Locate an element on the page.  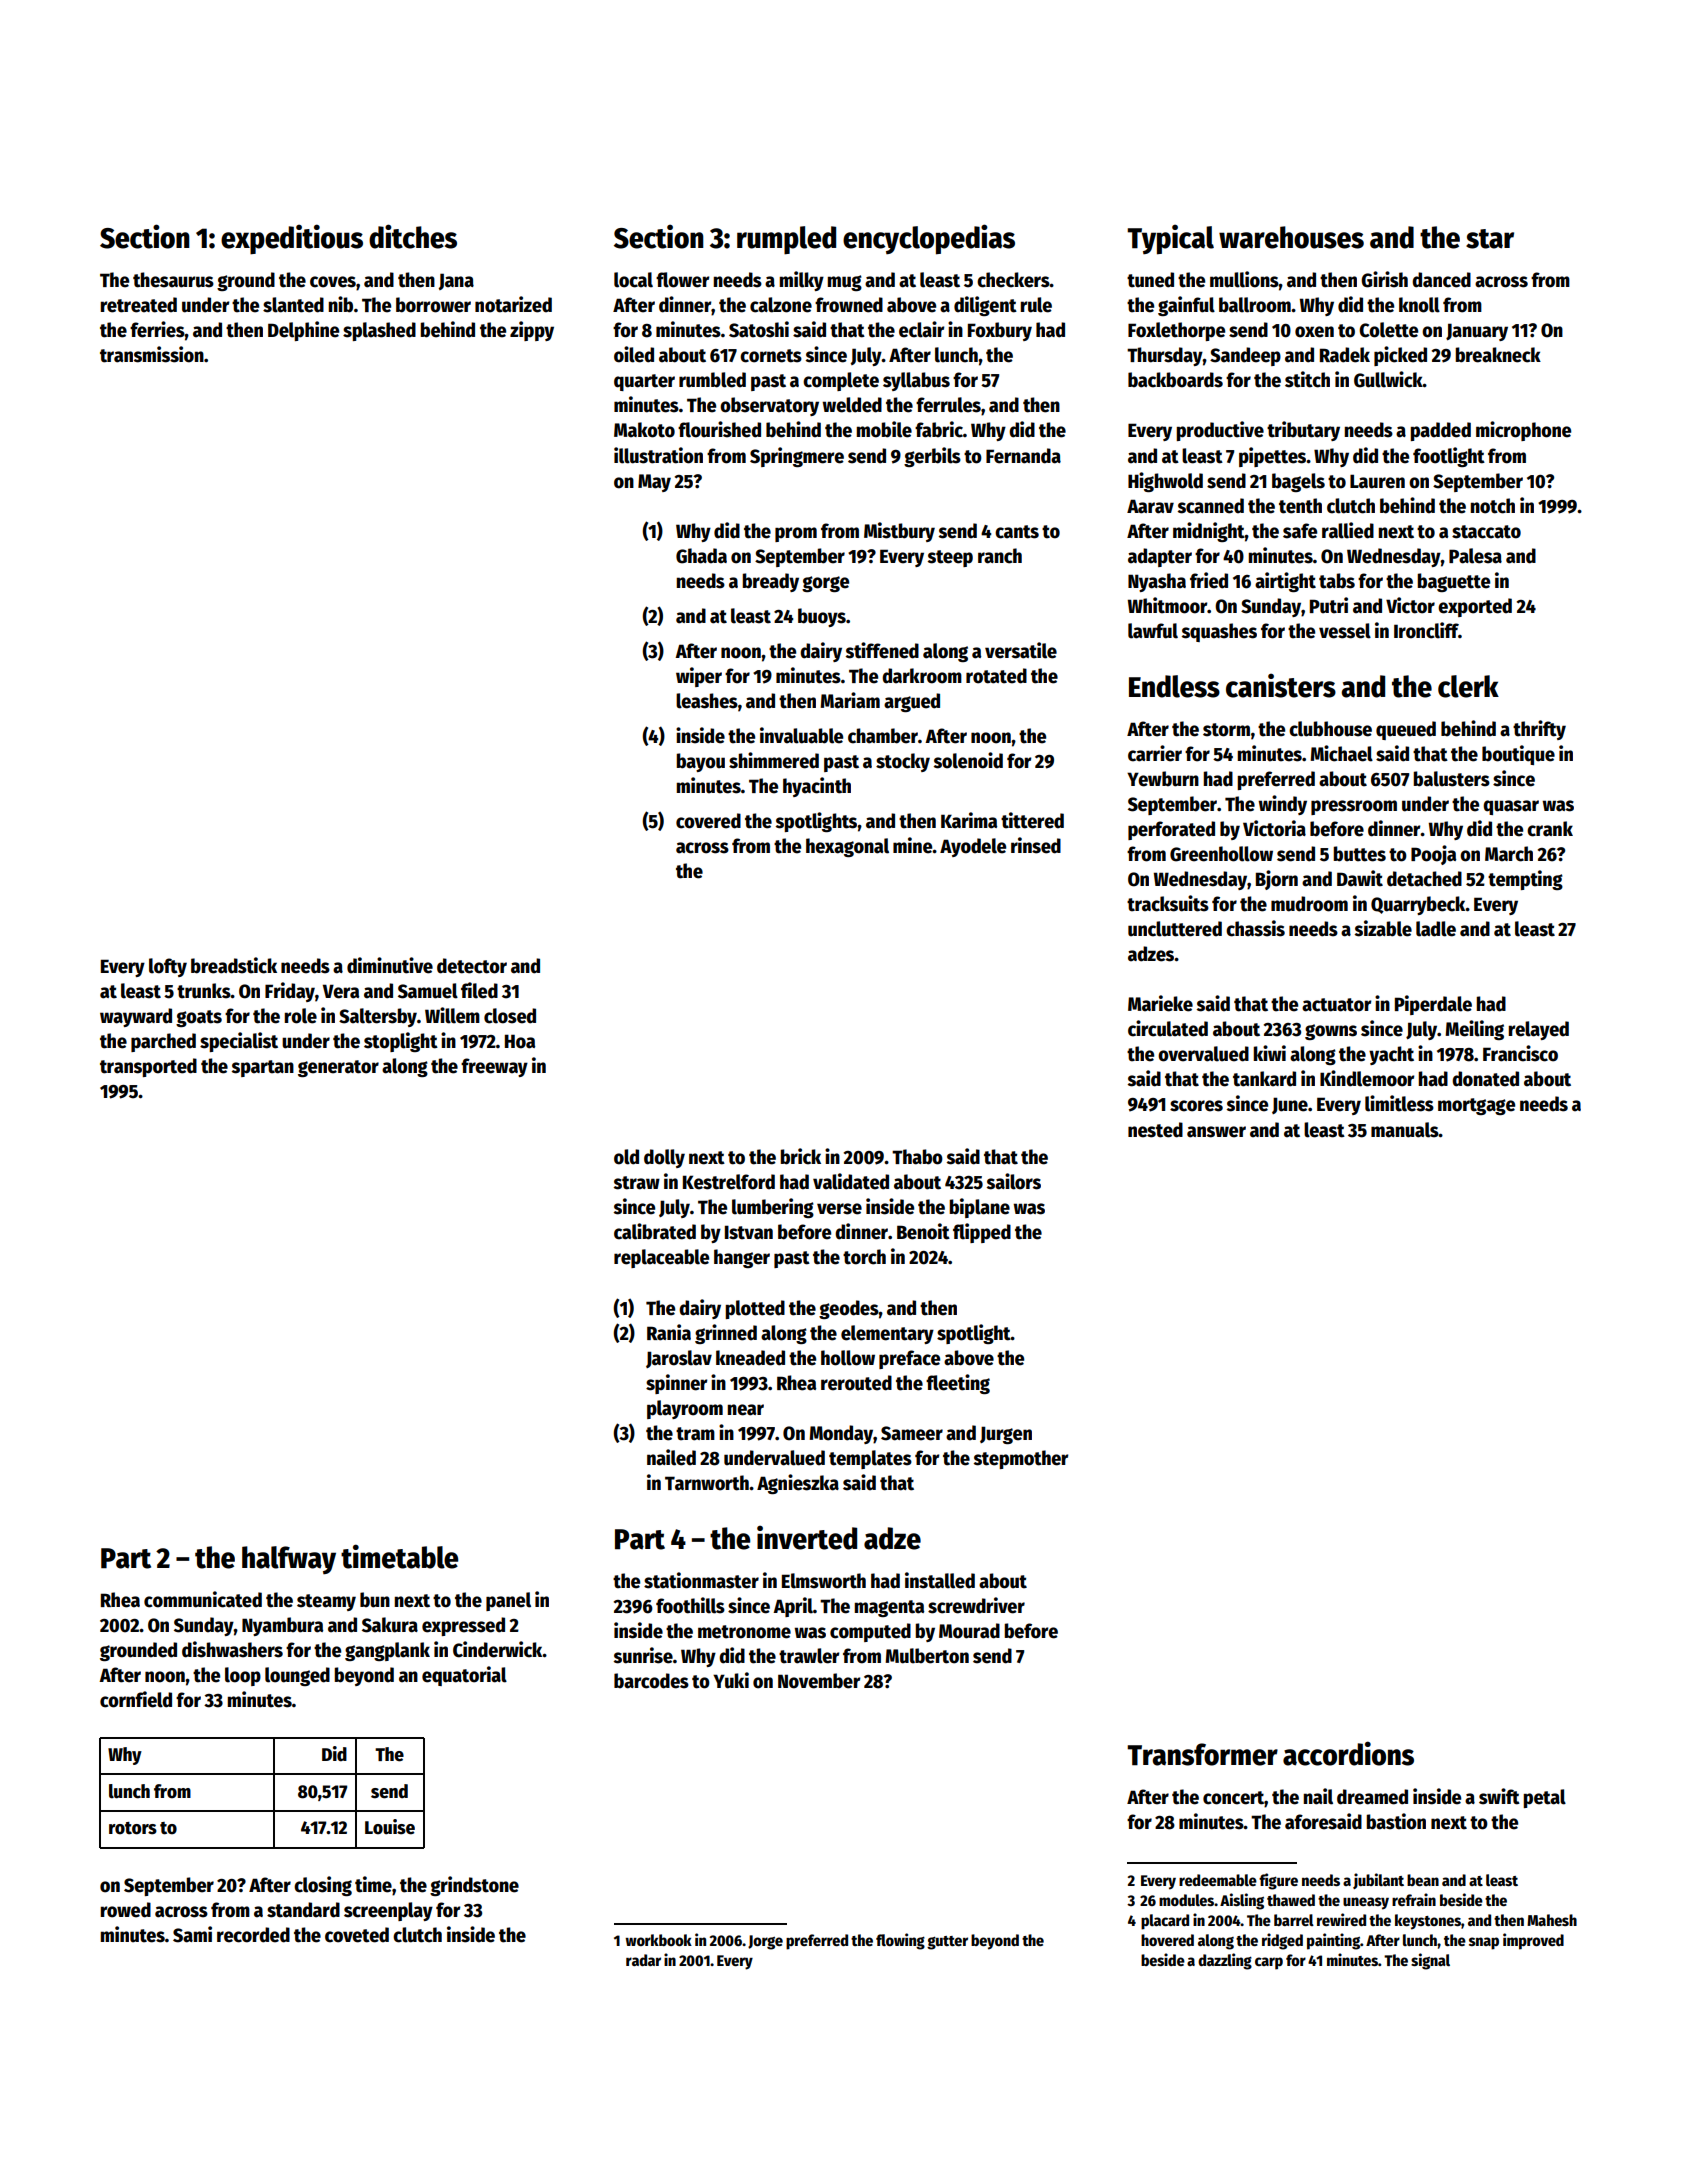
inverted is located at coordinates (807, 1537).
